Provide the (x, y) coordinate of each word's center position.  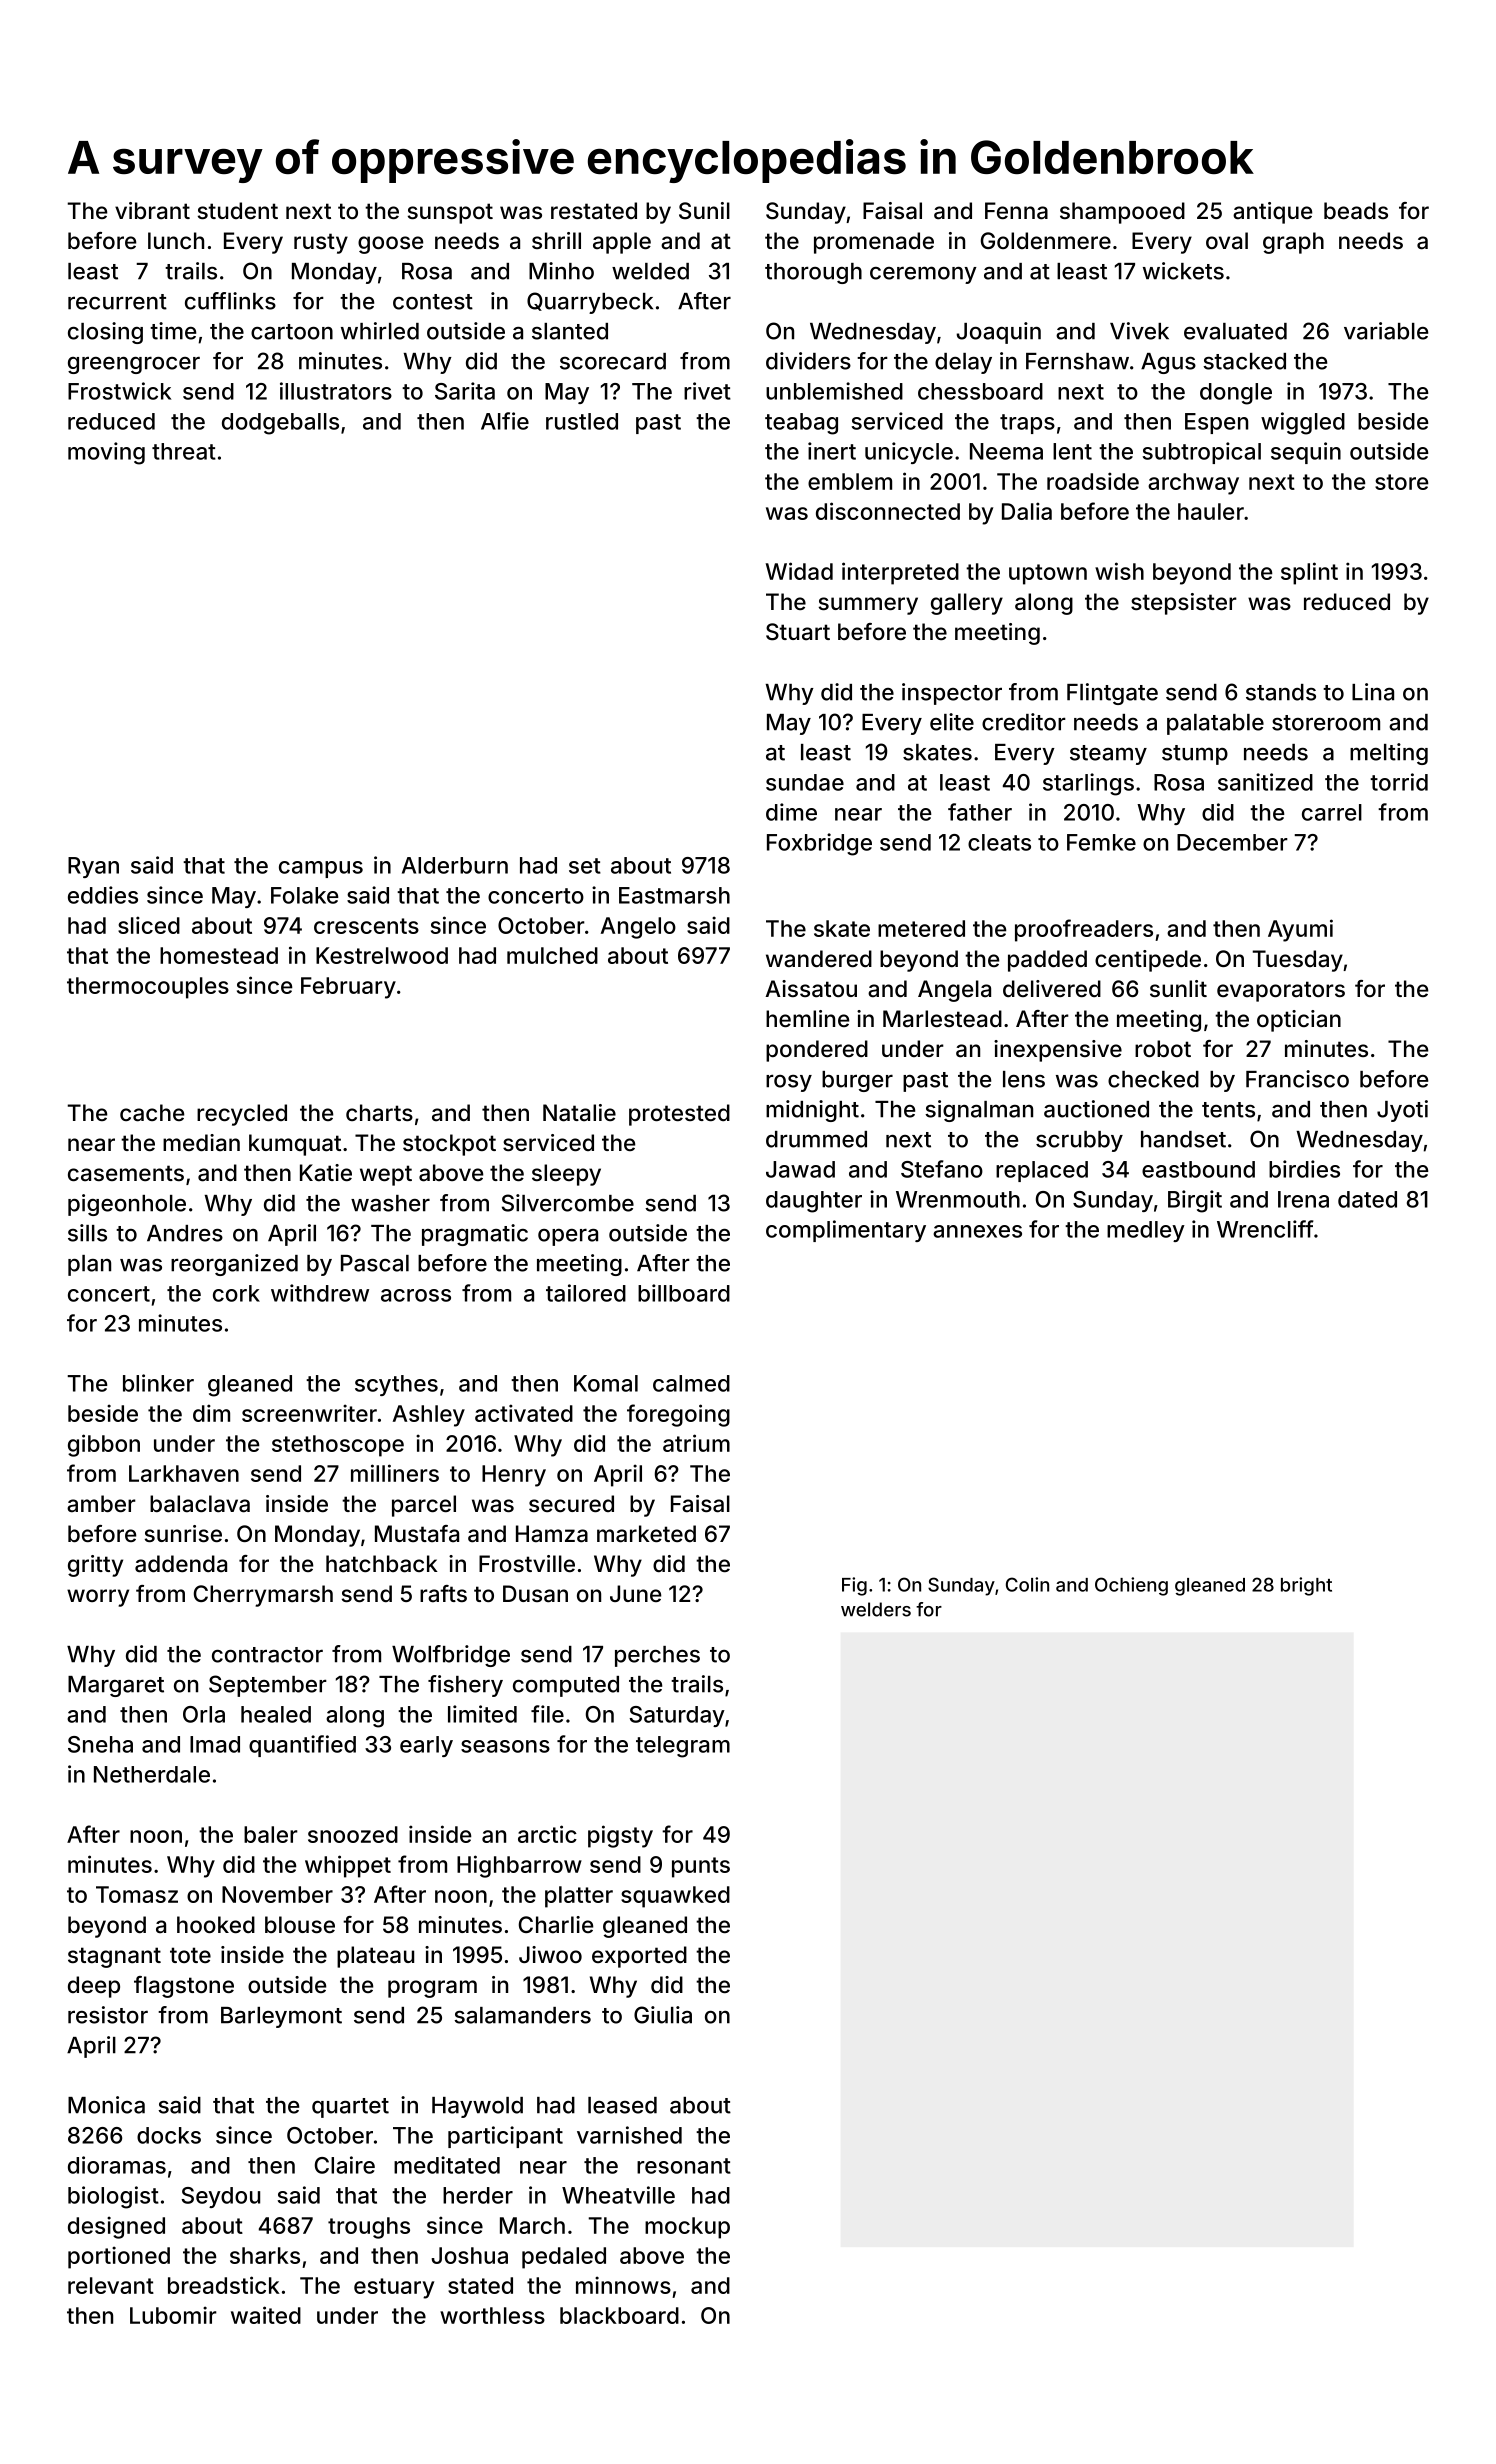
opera (568, 1237)
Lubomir (173, 2315)
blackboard (619, 2315)
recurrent (117, 302)
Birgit (1195, 1201)
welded (650, 271)
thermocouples (148, 988)
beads (1356, 211)
